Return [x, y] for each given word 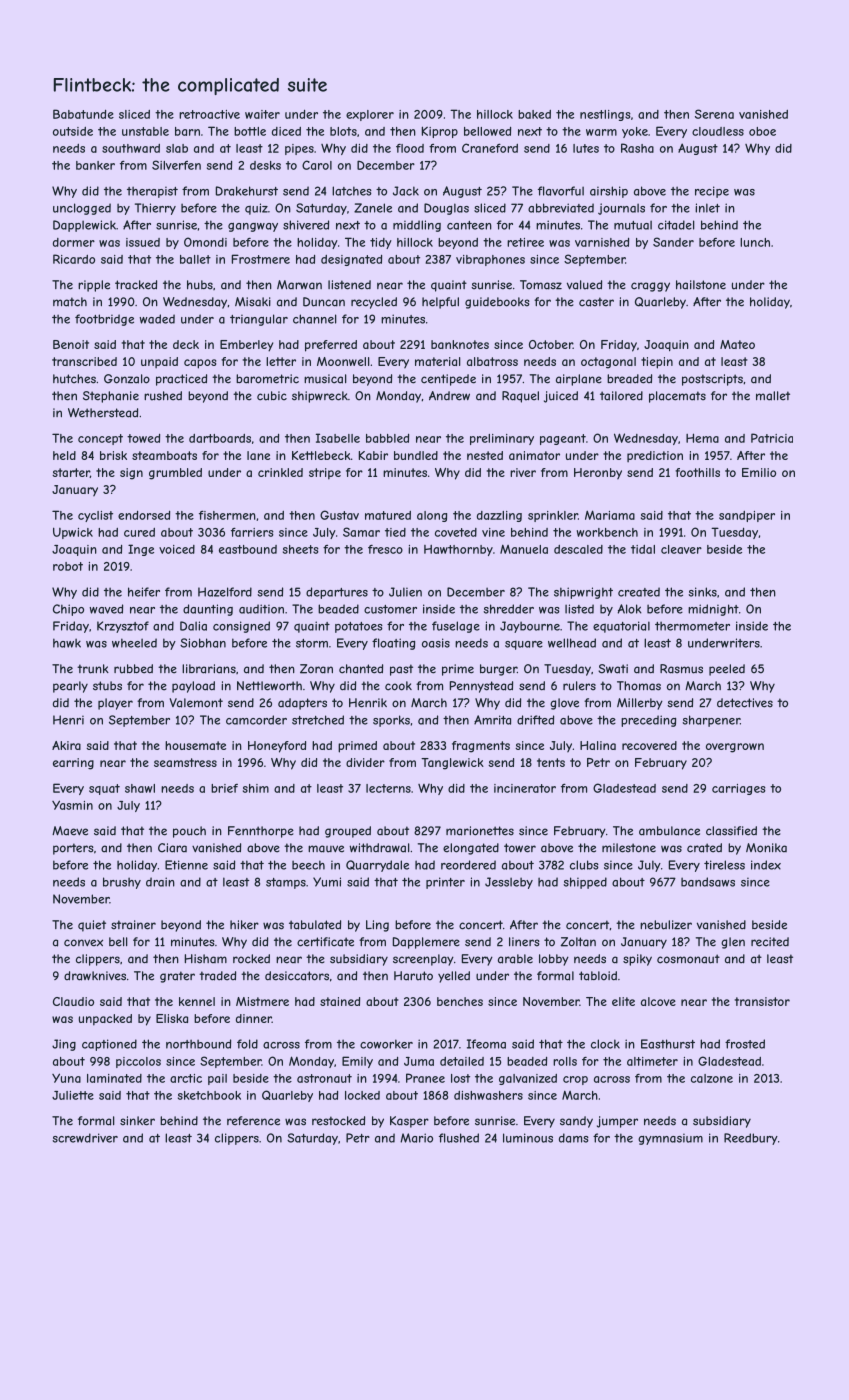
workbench [607, 532]
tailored [621, 396]
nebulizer [666, 925]
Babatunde [83, 114]
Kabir [373, 455]
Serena [714, 114]
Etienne [186, 865]
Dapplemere [426, 943]
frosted [745, 1044]
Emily [357, 1062]
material [437, 361]
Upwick [73, 533]
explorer [370, 115]
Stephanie [111, 397]
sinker [137, 1121]
